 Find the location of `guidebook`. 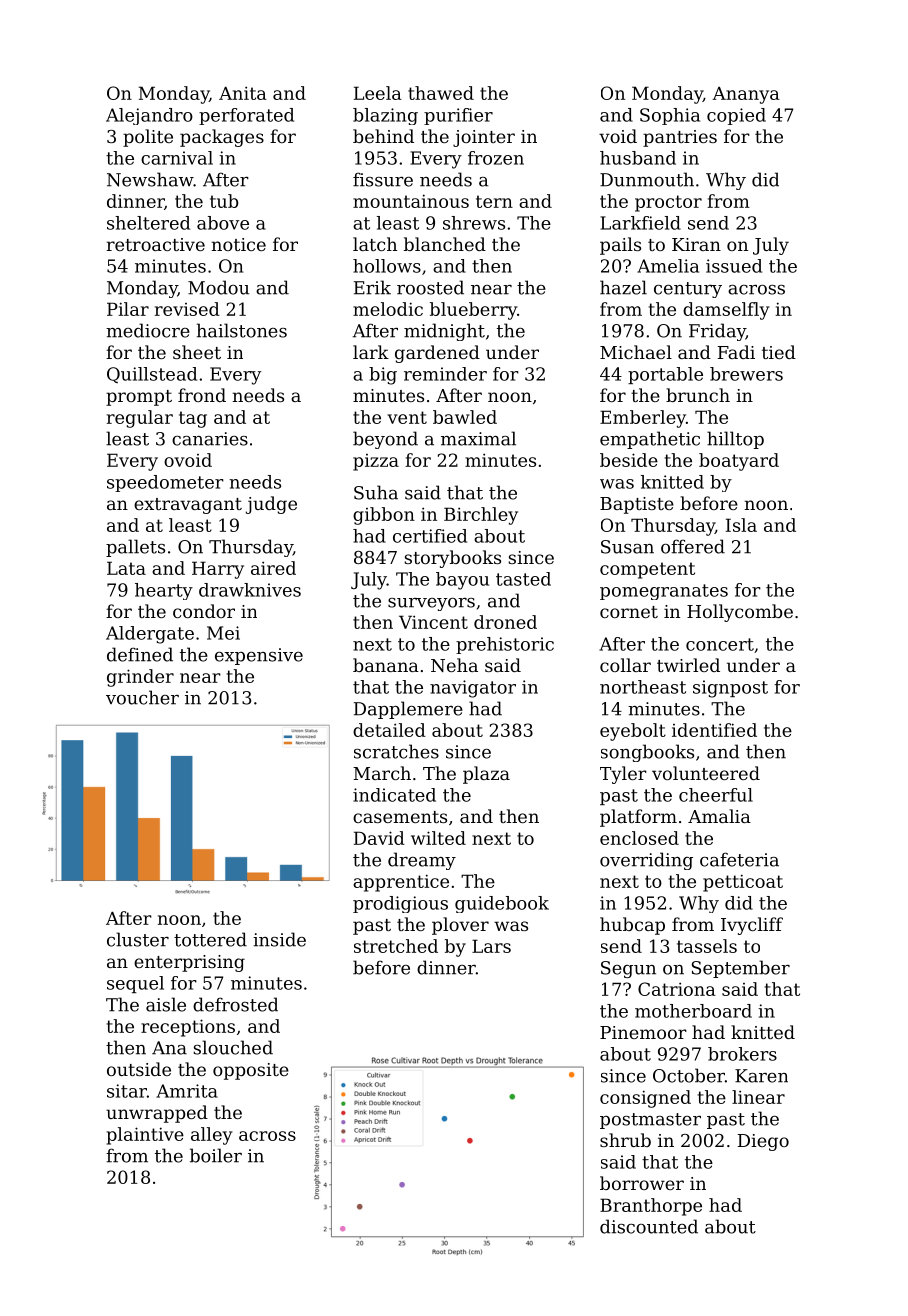

guidebook is located at coordinates (502, 904).
